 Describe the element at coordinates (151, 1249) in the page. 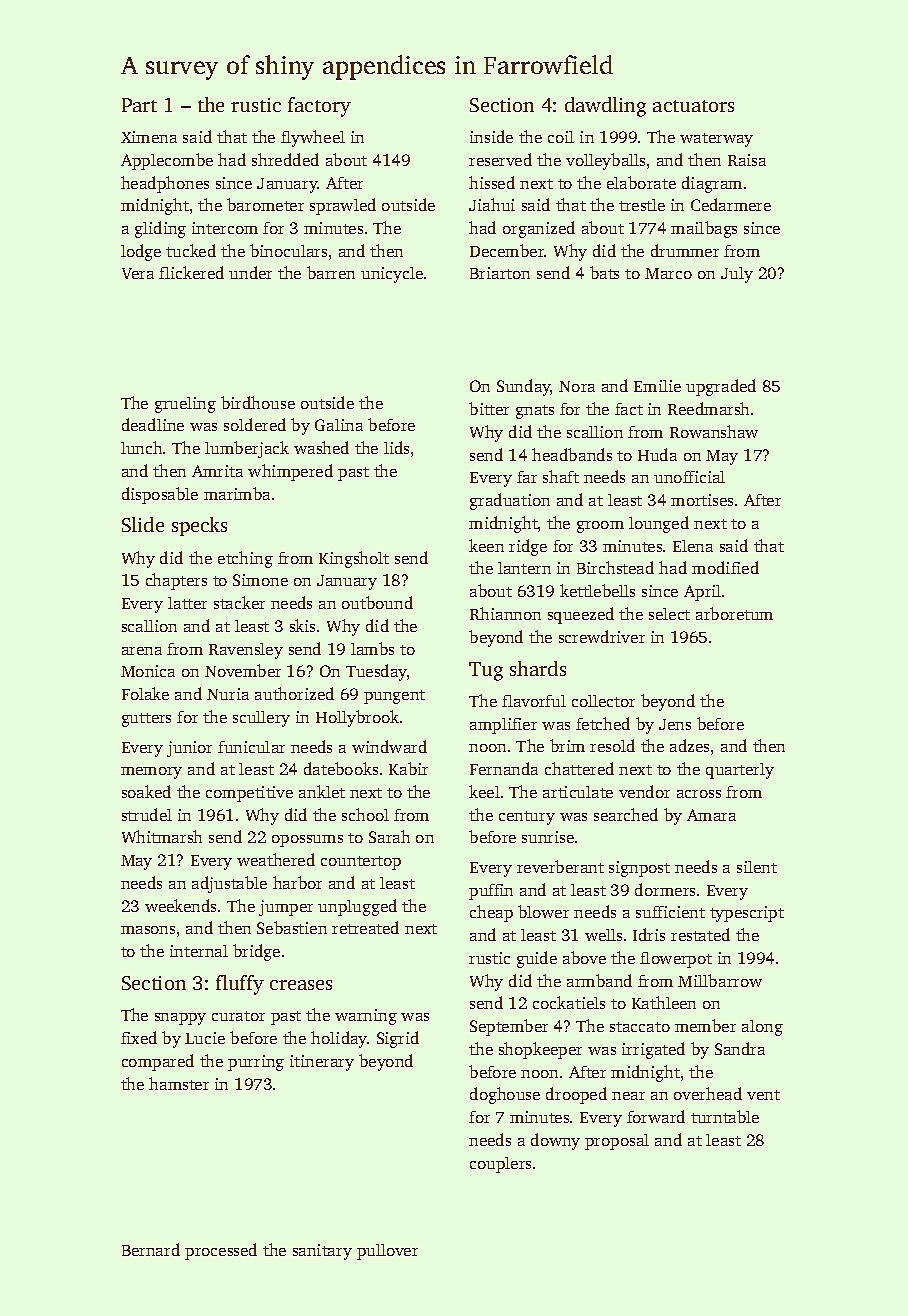

I see `Bernard` at that location.
